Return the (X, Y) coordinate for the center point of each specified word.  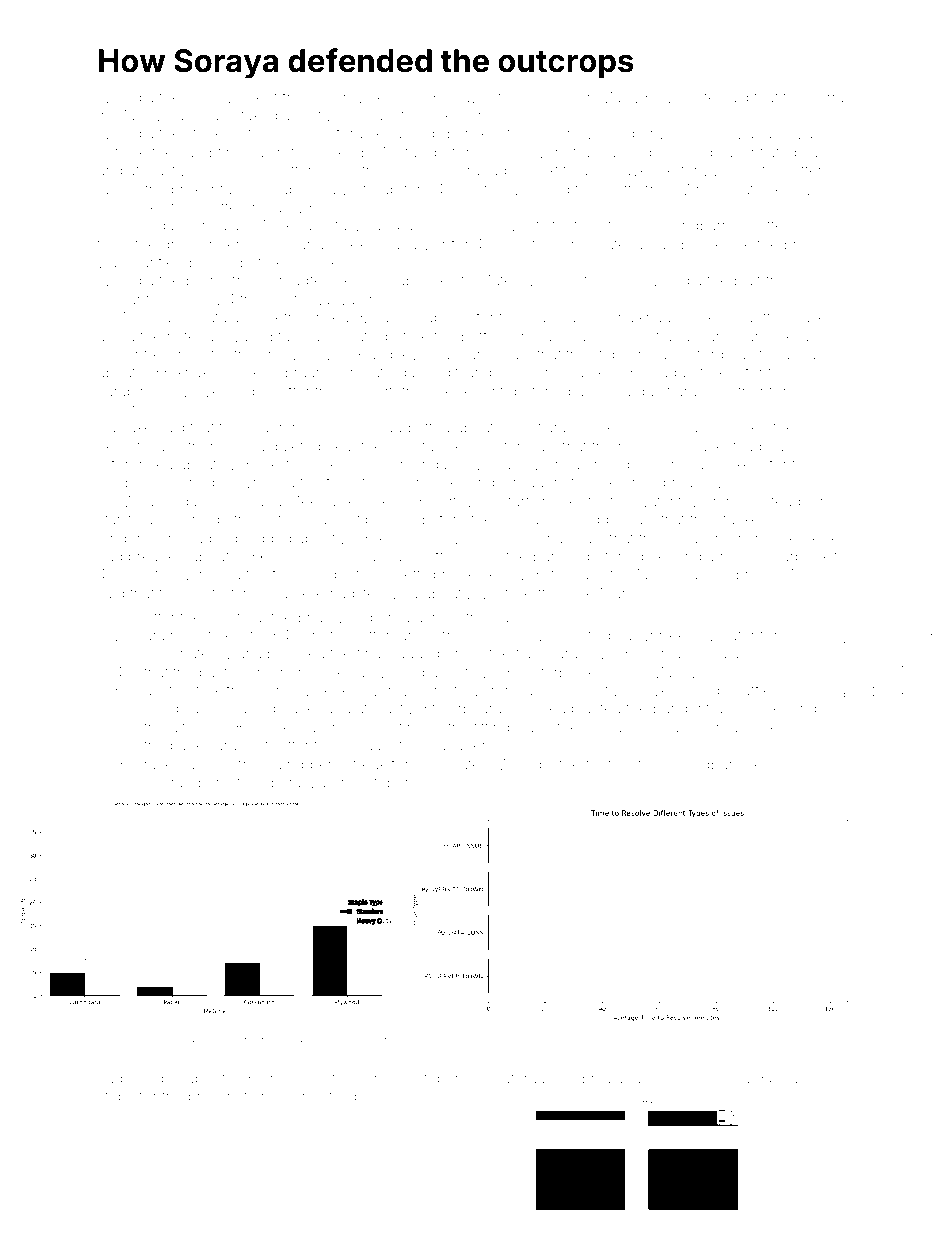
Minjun (804, 576)
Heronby (199, 484)
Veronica (502, 690)
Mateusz (507, 280)
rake (301, 1041)
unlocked (778, 336)
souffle (748, 690)
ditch (186, 727)
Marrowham (156, 115)
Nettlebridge (434, 576)
